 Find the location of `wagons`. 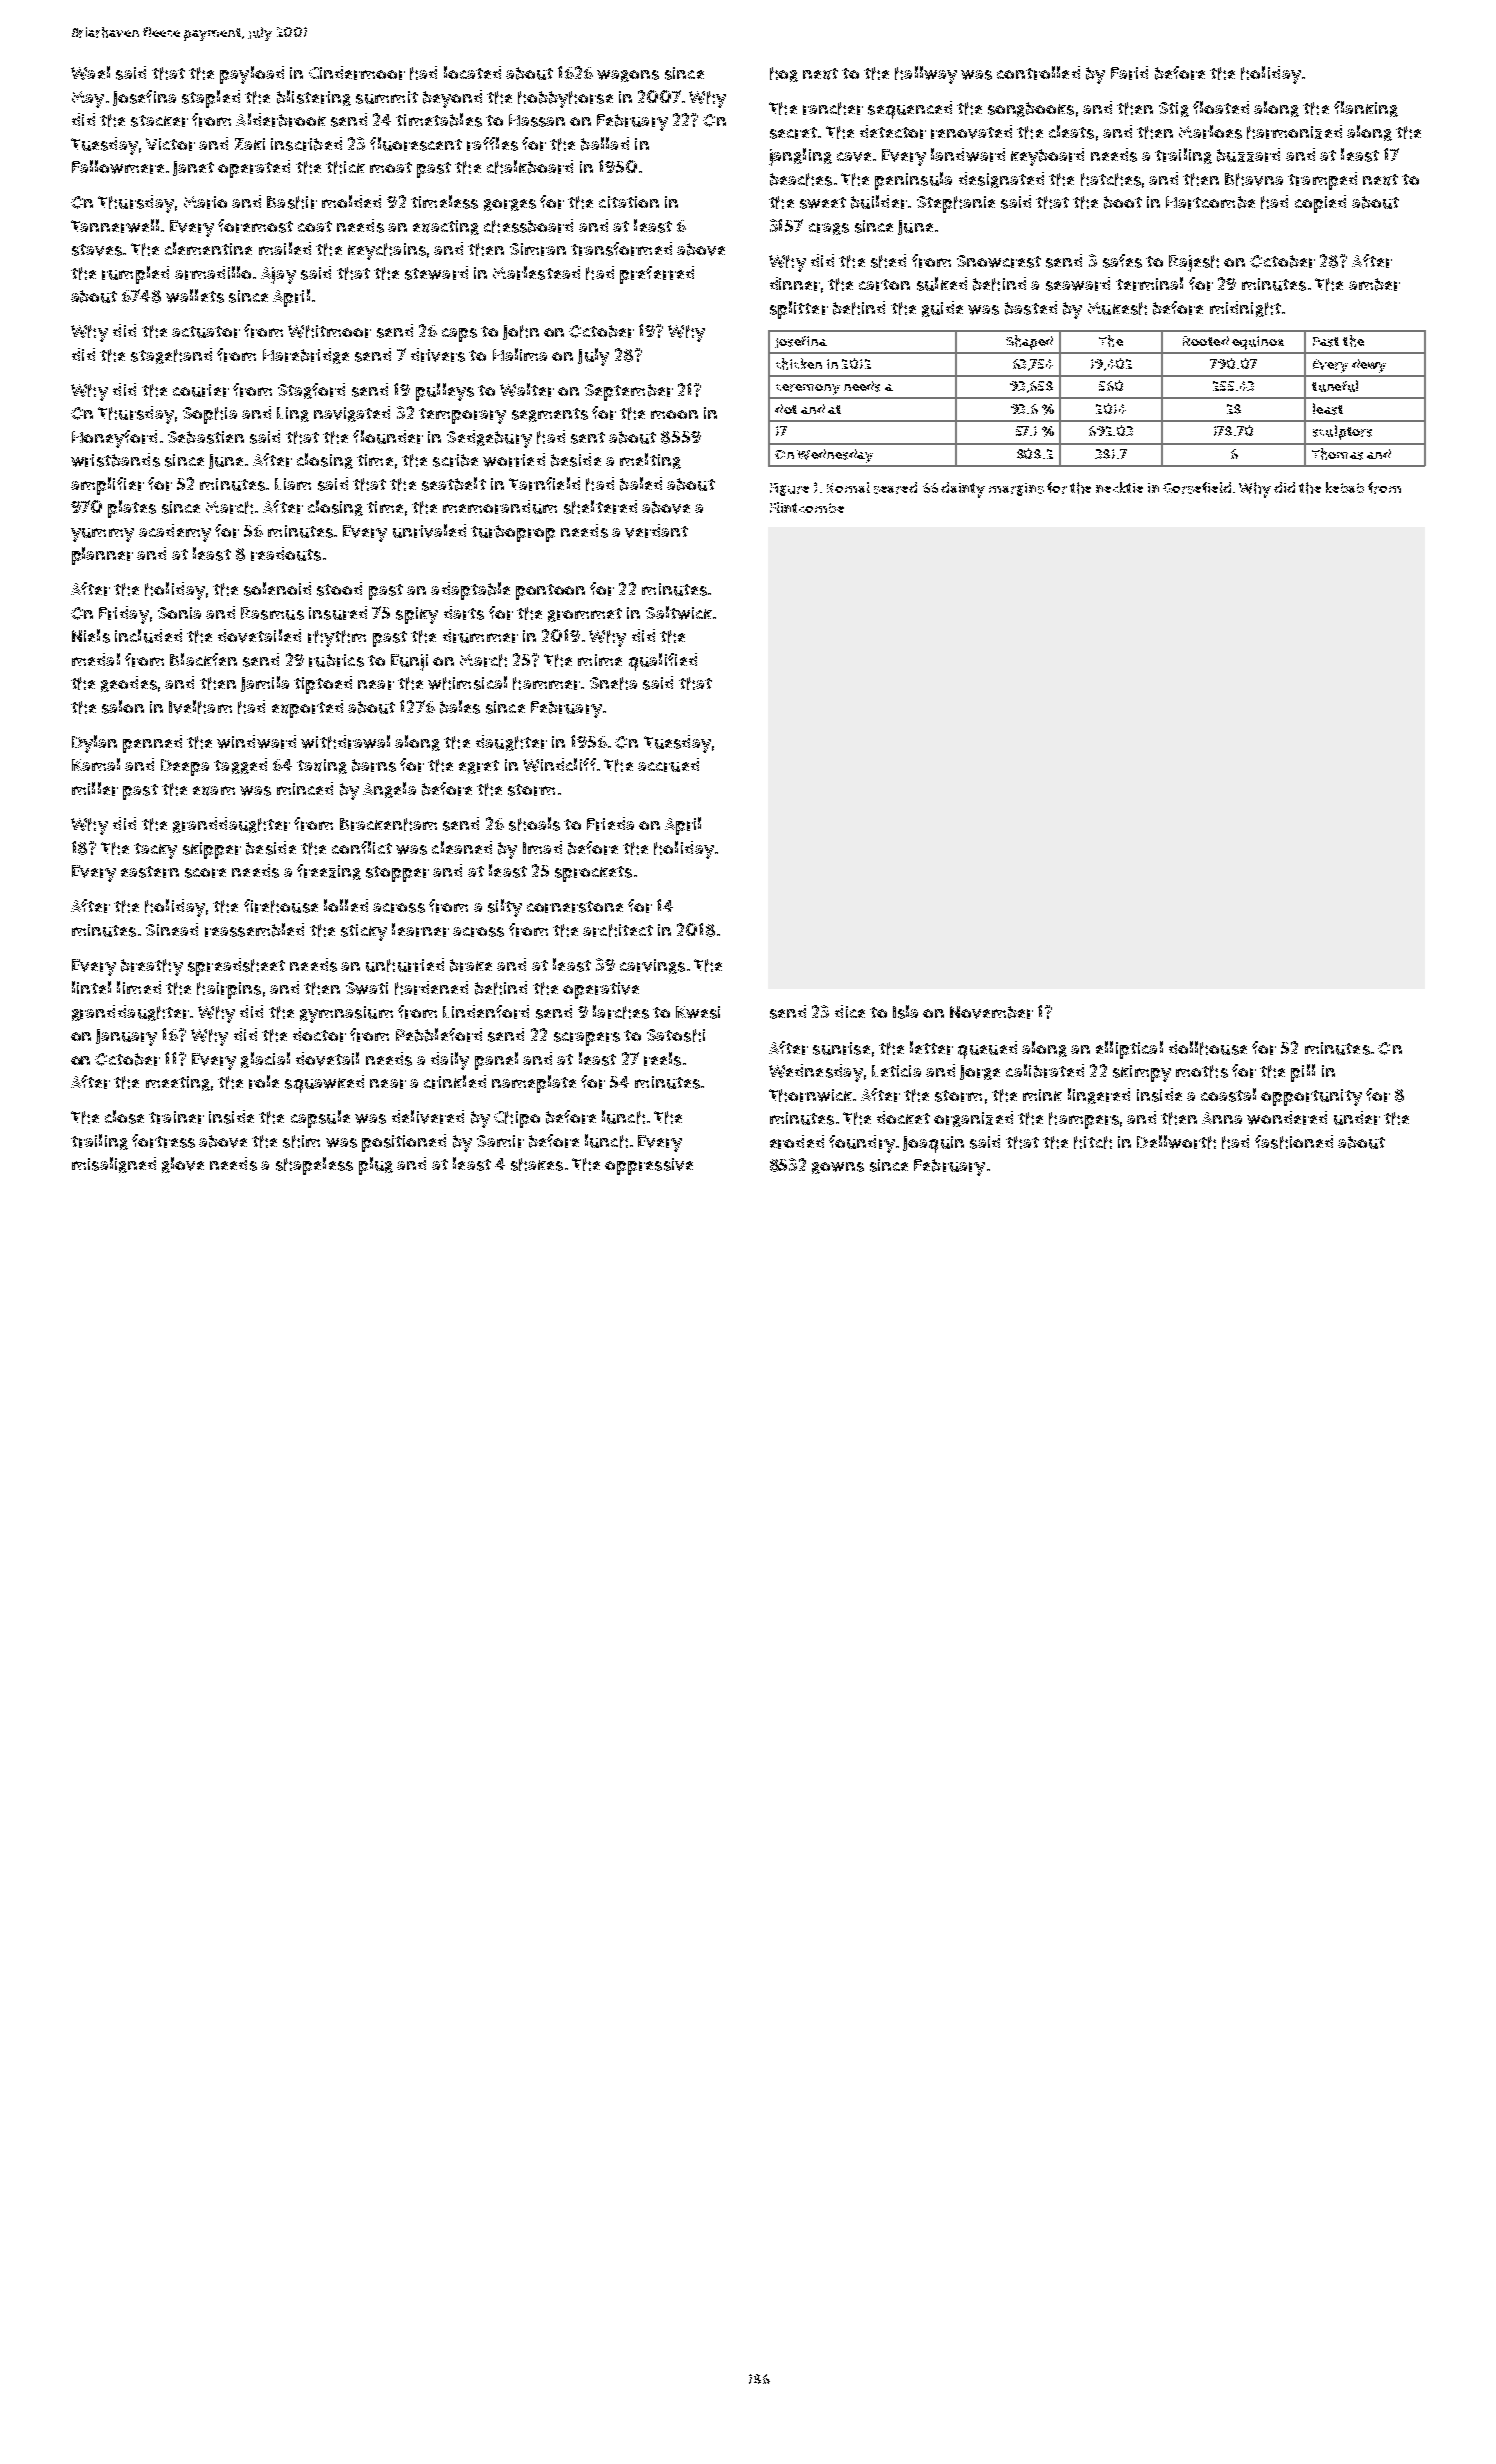

wagons is located at coordinates (628, 76).
